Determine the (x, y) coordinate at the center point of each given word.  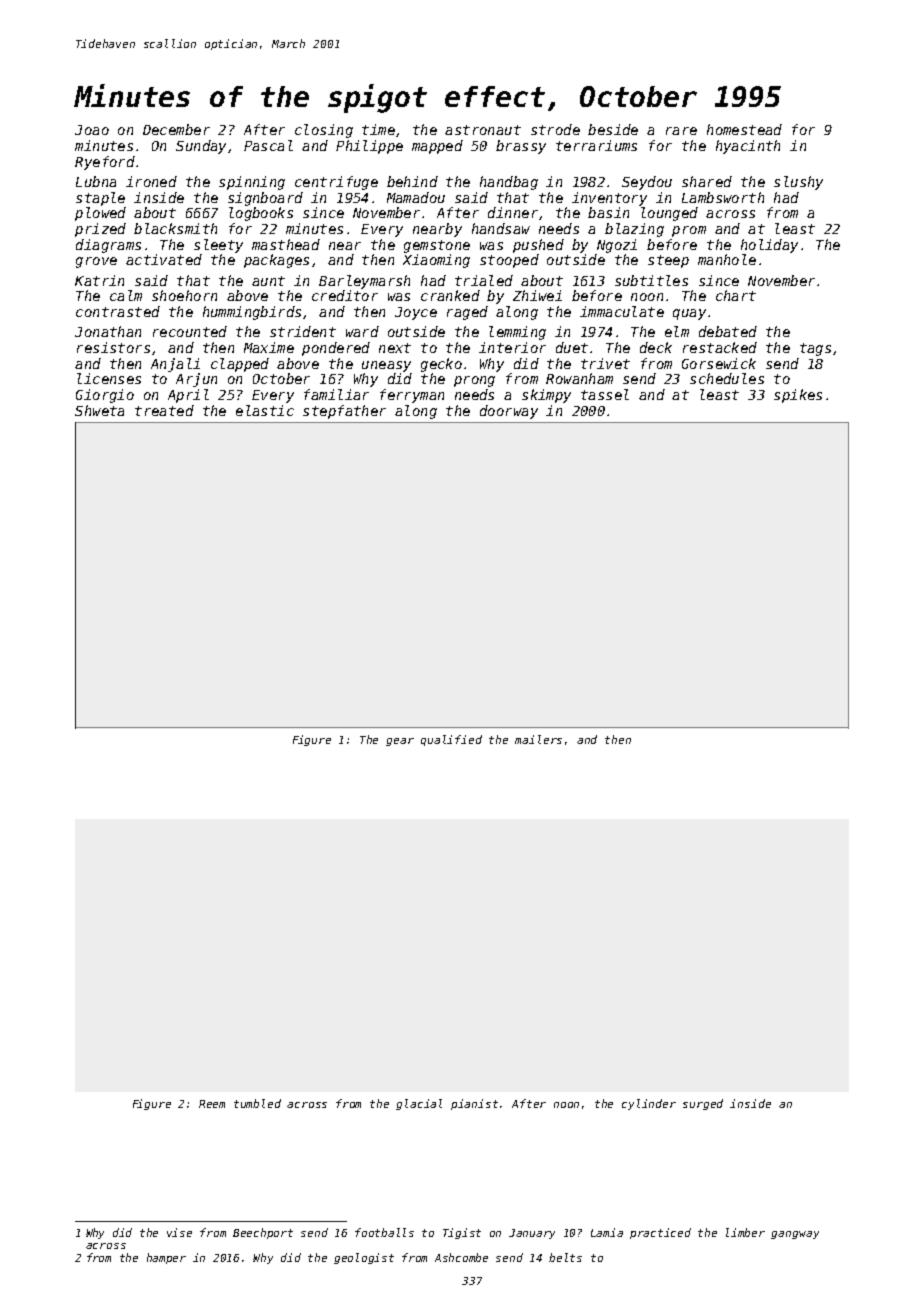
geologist (364, 1258)
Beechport (263, 1233)
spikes (798, 396)
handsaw (501, 228)
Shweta (99, 410)
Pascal (268, 145)
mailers (538, 739)
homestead (744, 129)
